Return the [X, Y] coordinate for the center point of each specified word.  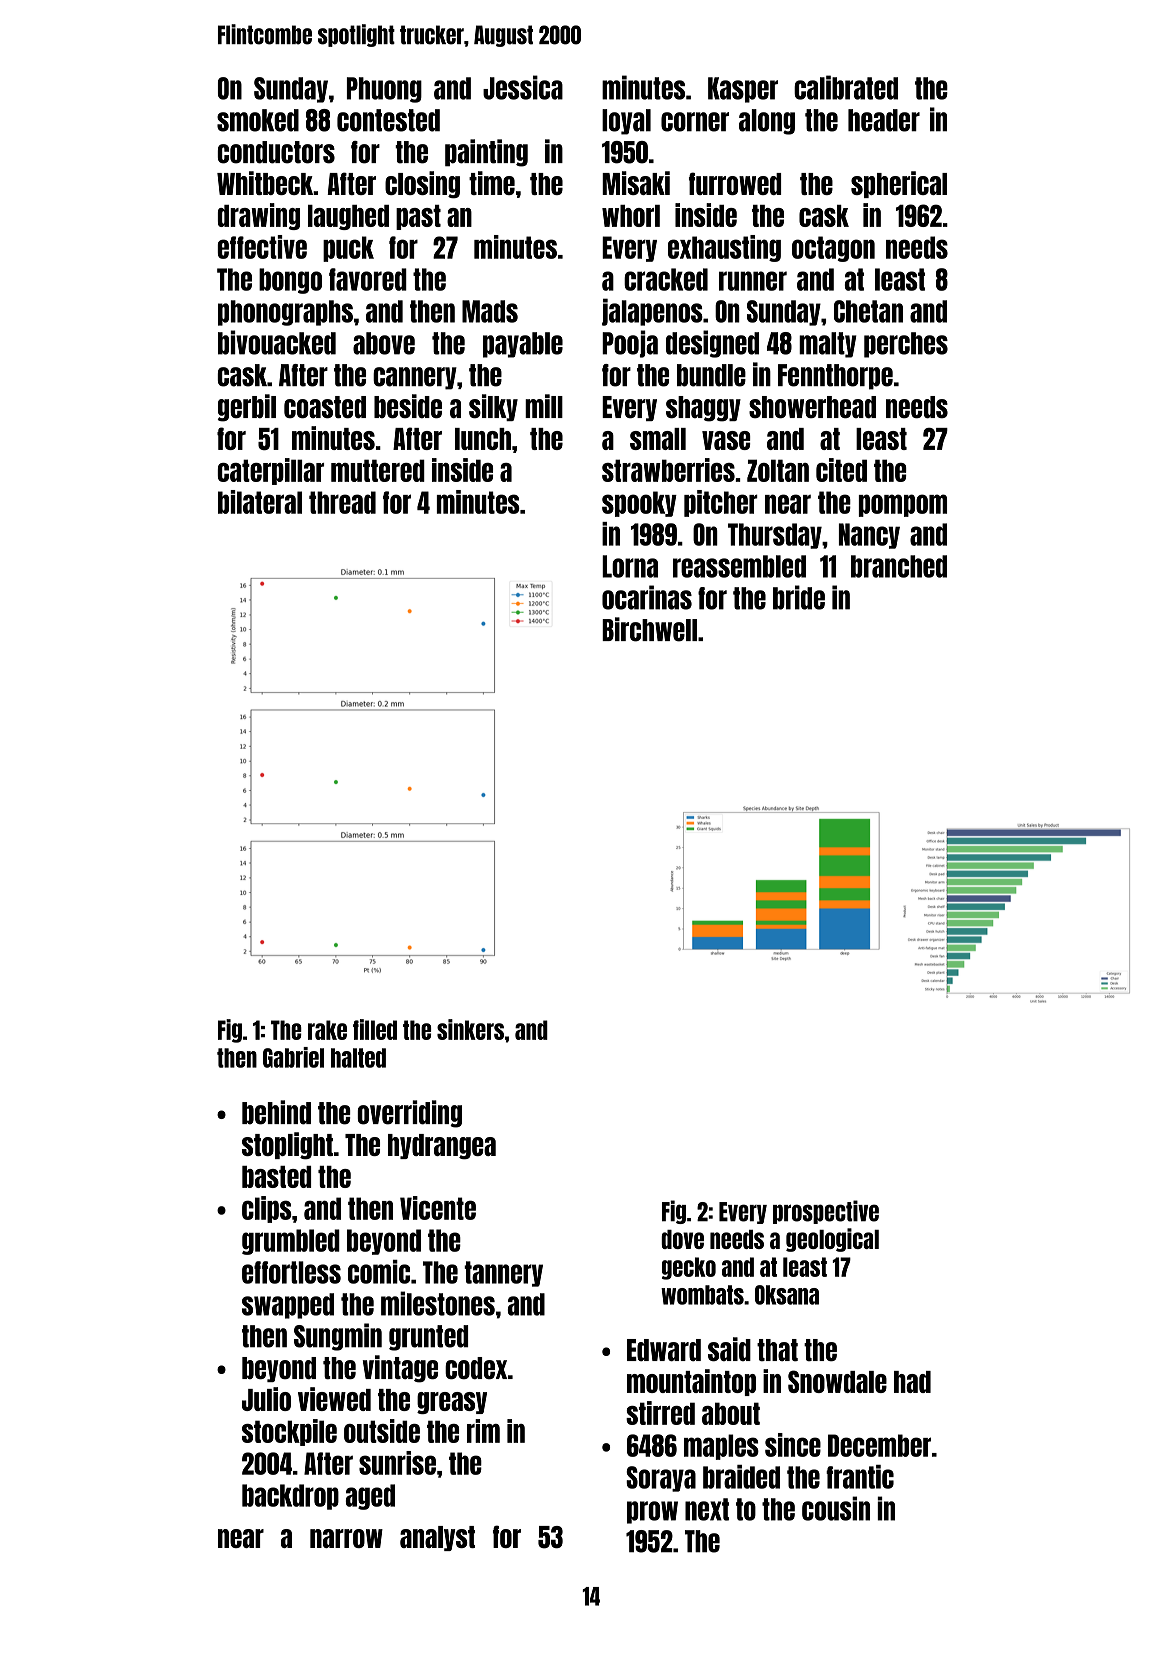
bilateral [260, 502]
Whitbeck [265, 183]
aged [370, 1497]
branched [899, 566]
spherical [899, 184]
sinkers [470, 1029]
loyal [626, 122]
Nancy [869, 536]
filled [375, 1029]
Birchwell [649, 629]
